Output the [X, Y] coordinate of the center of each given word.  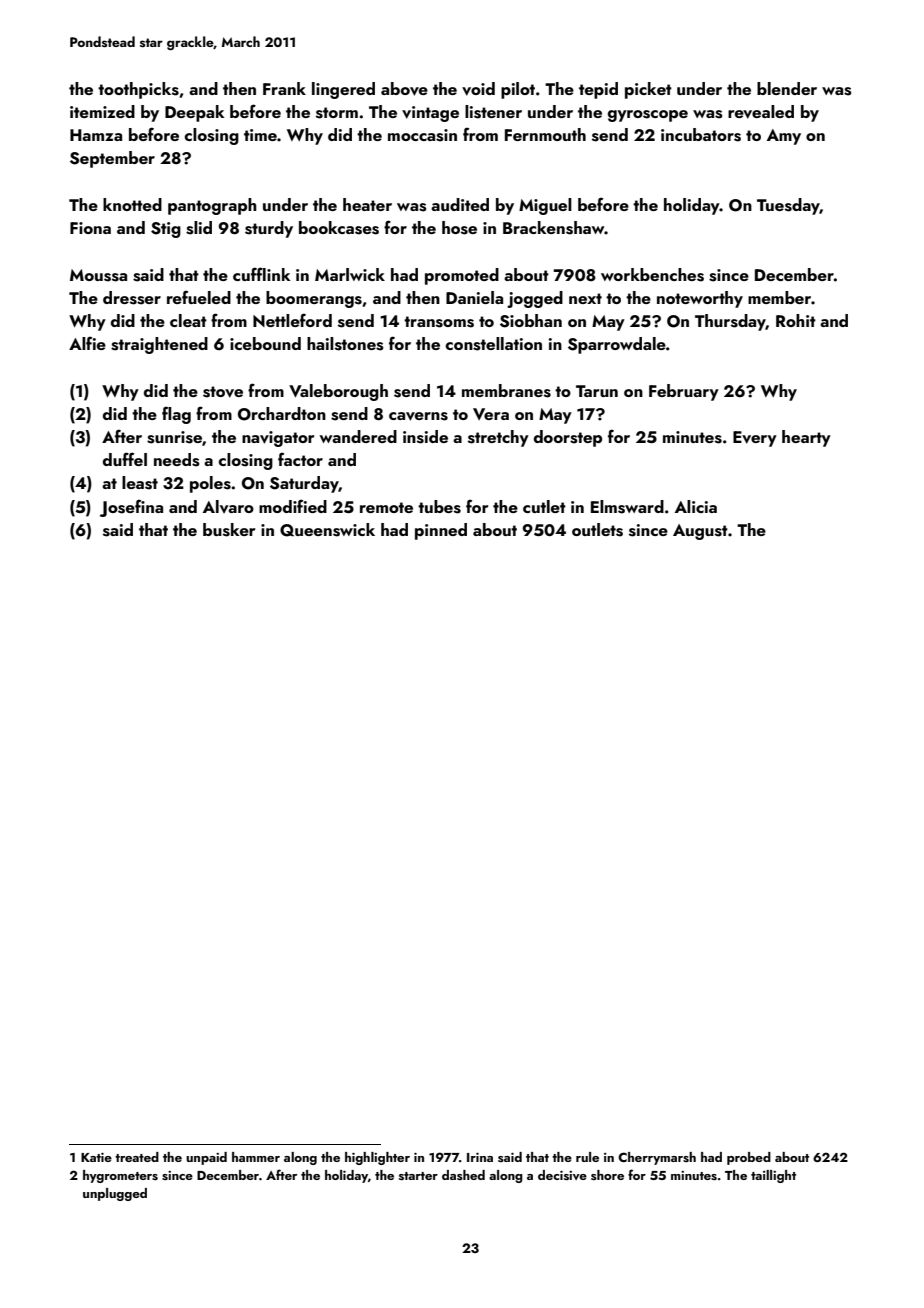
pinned [441, 531]
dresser [132, 298]
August [700, 532]
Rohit [796, 320]
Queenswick [327, 530]
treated [137, 1157]
